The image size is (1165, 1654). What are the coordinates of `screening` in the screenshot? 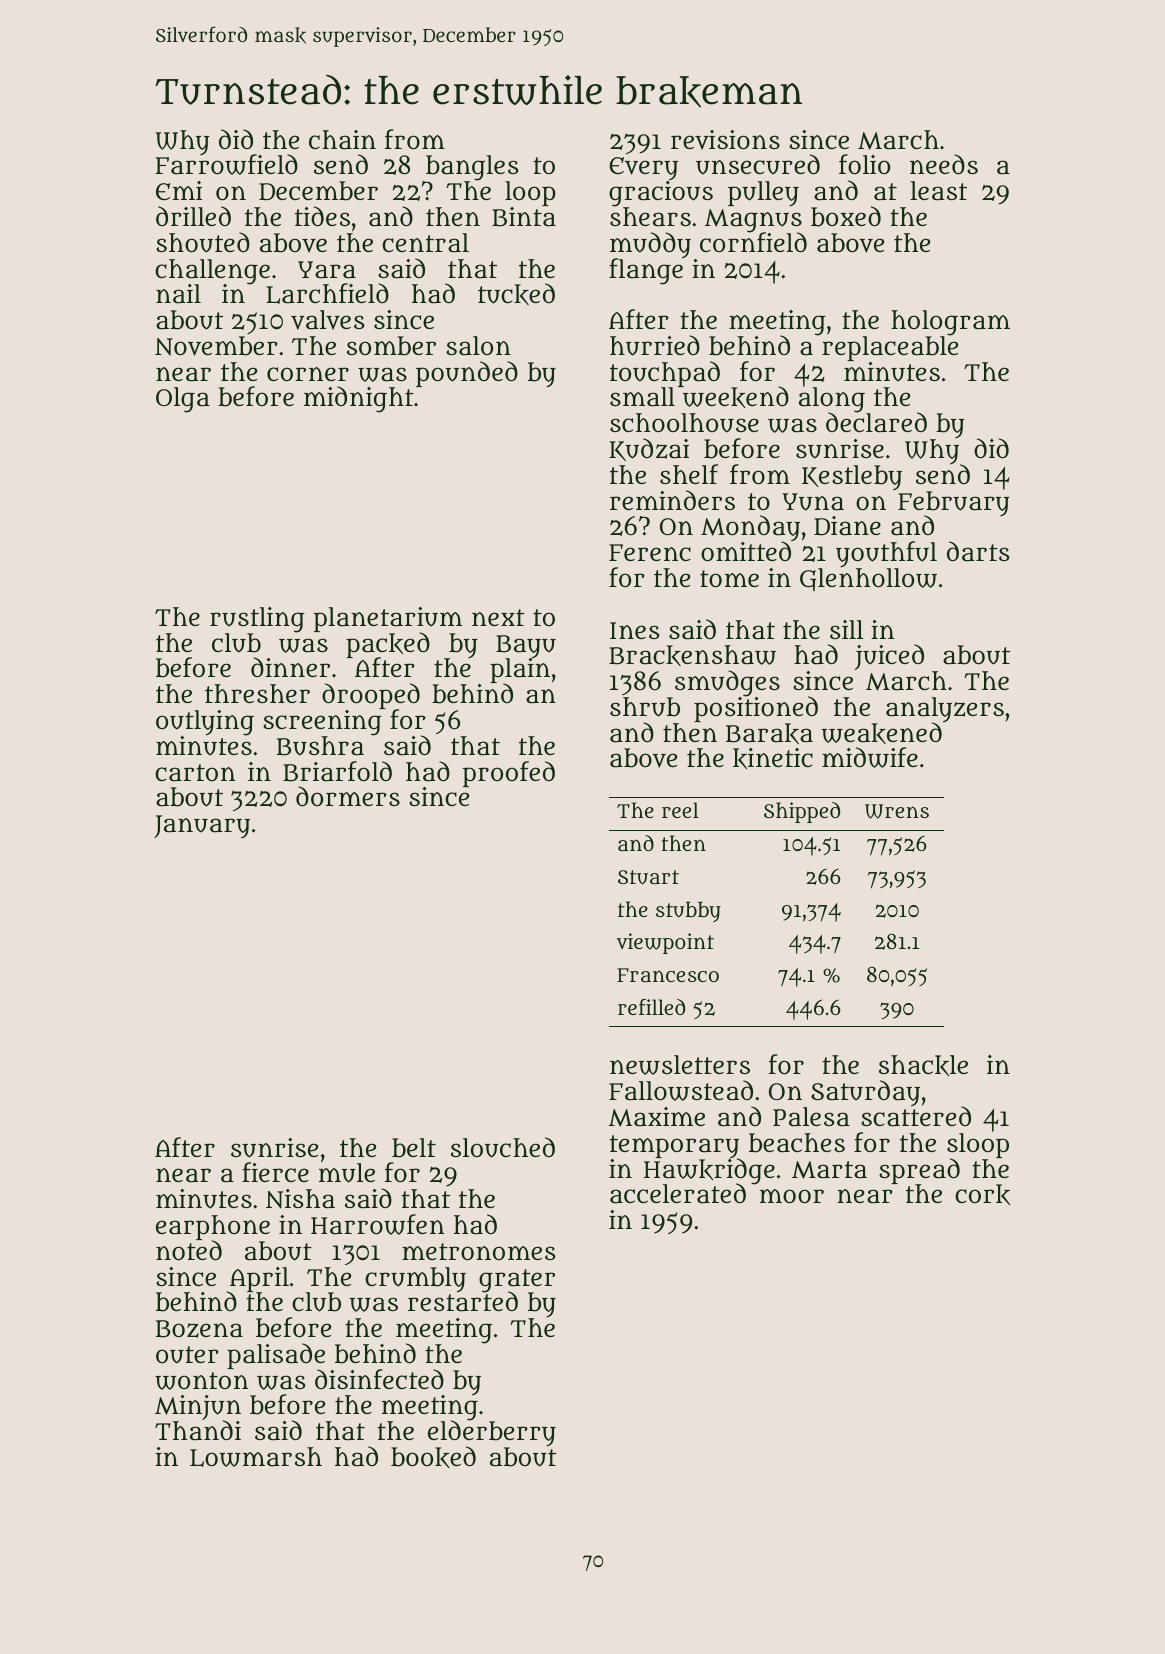 It's located at (322, 723).
